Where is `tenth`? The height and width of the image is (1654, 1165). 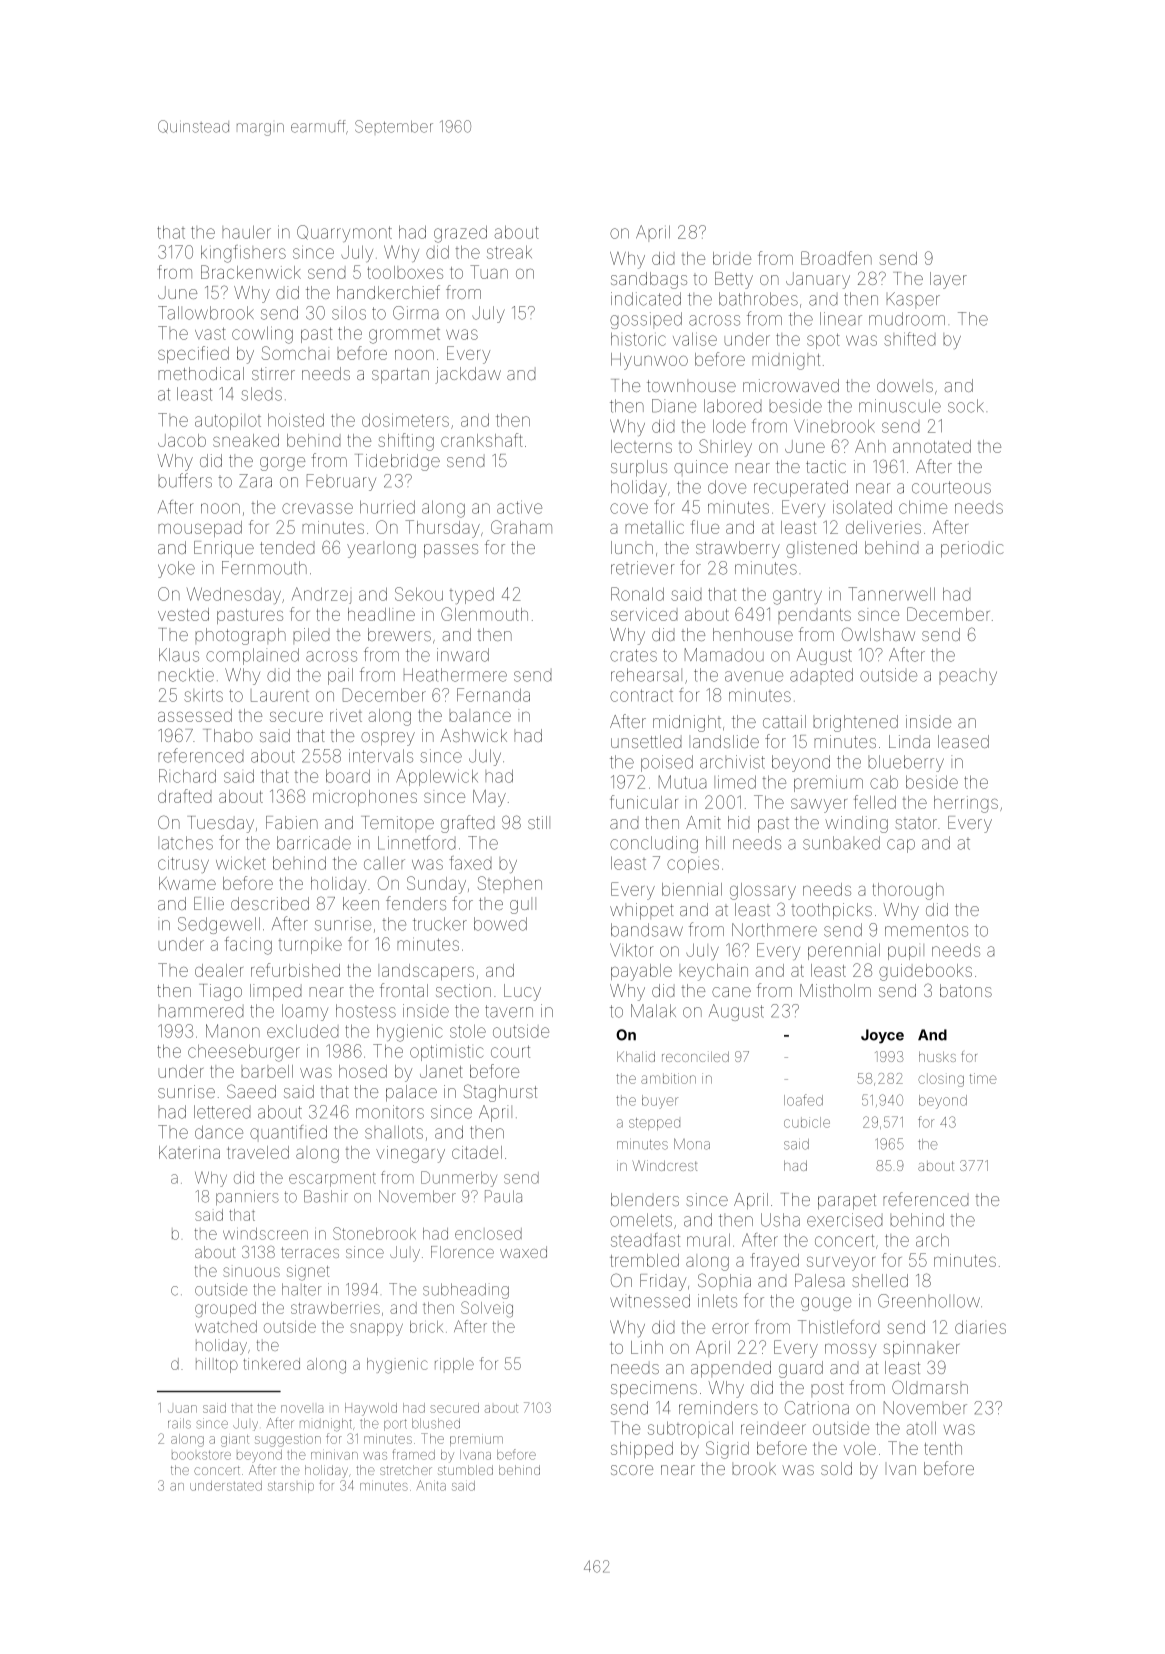 tenth is located at coordinates (943, 1448).
